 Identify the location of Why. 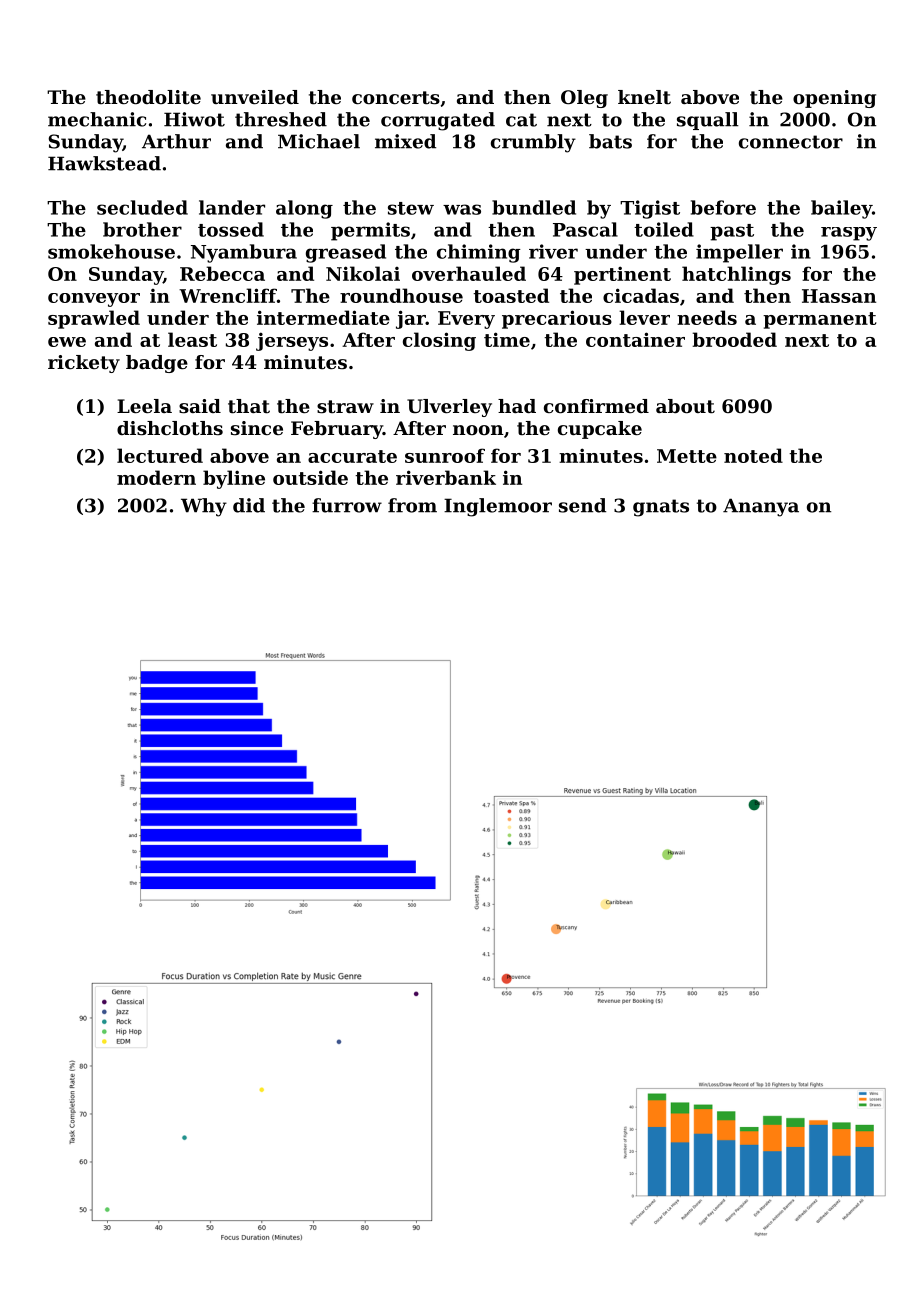
(204, 507).
